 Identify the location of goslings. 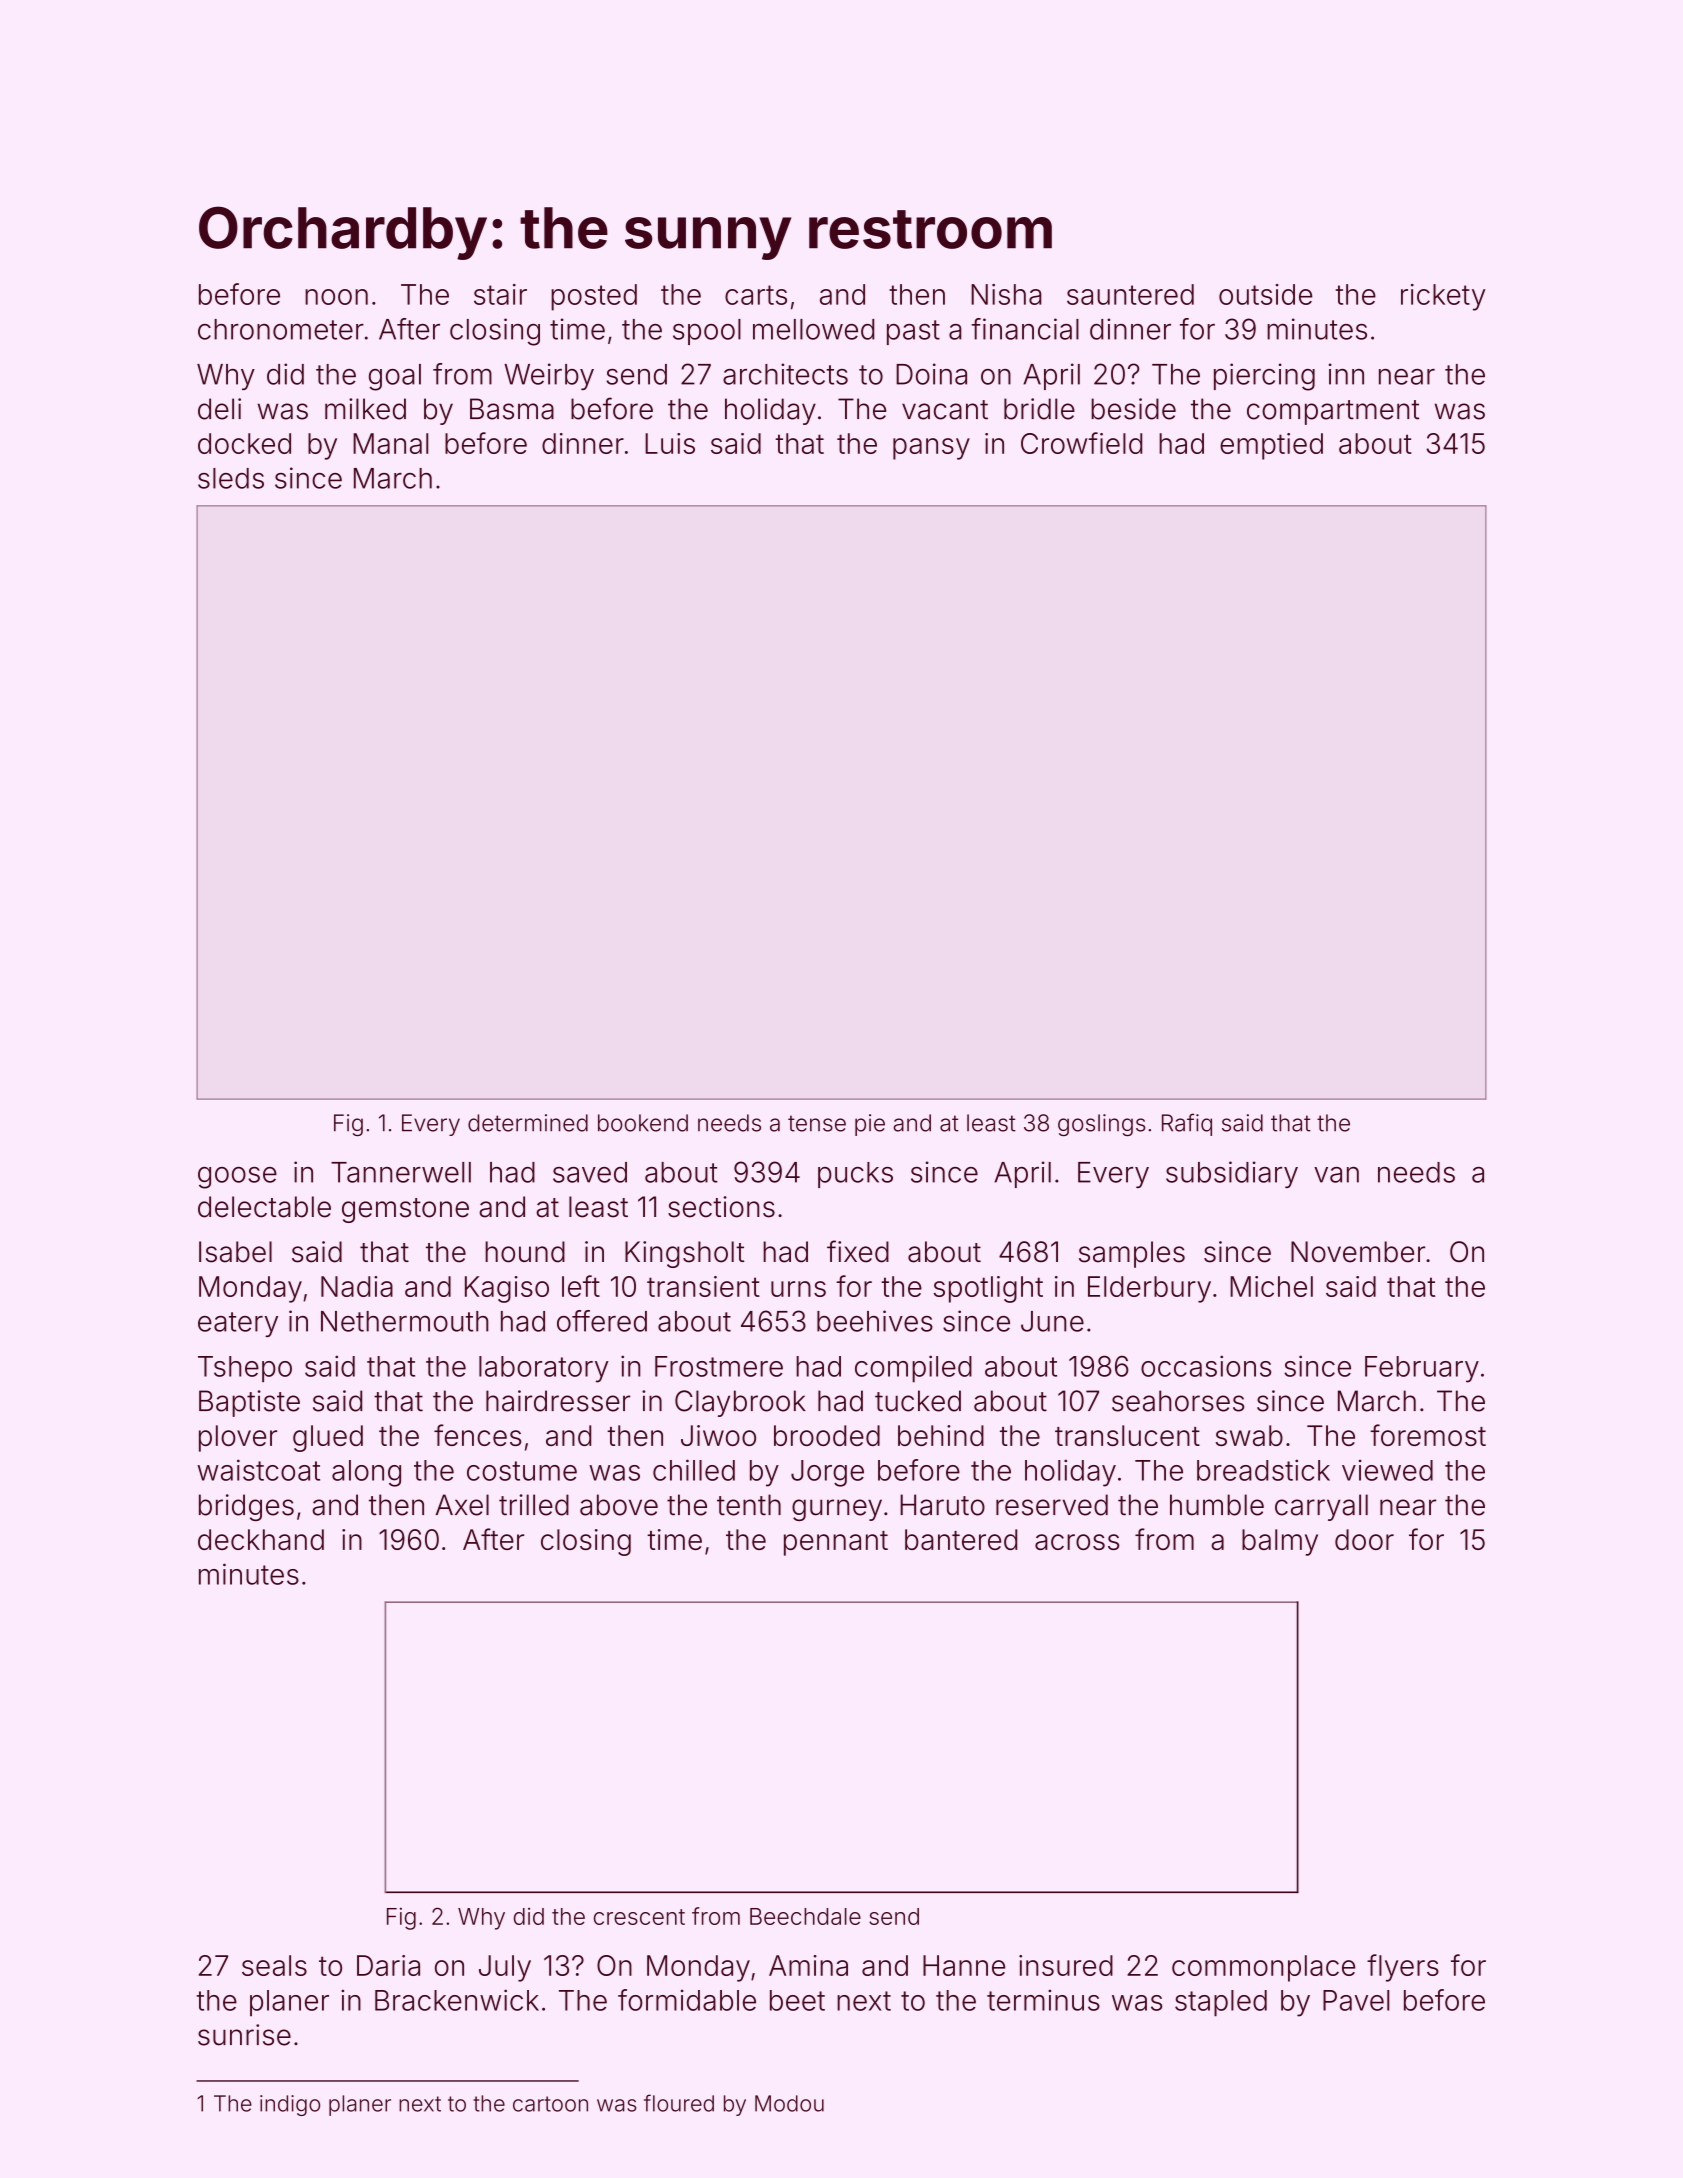
(1102, 1125).
